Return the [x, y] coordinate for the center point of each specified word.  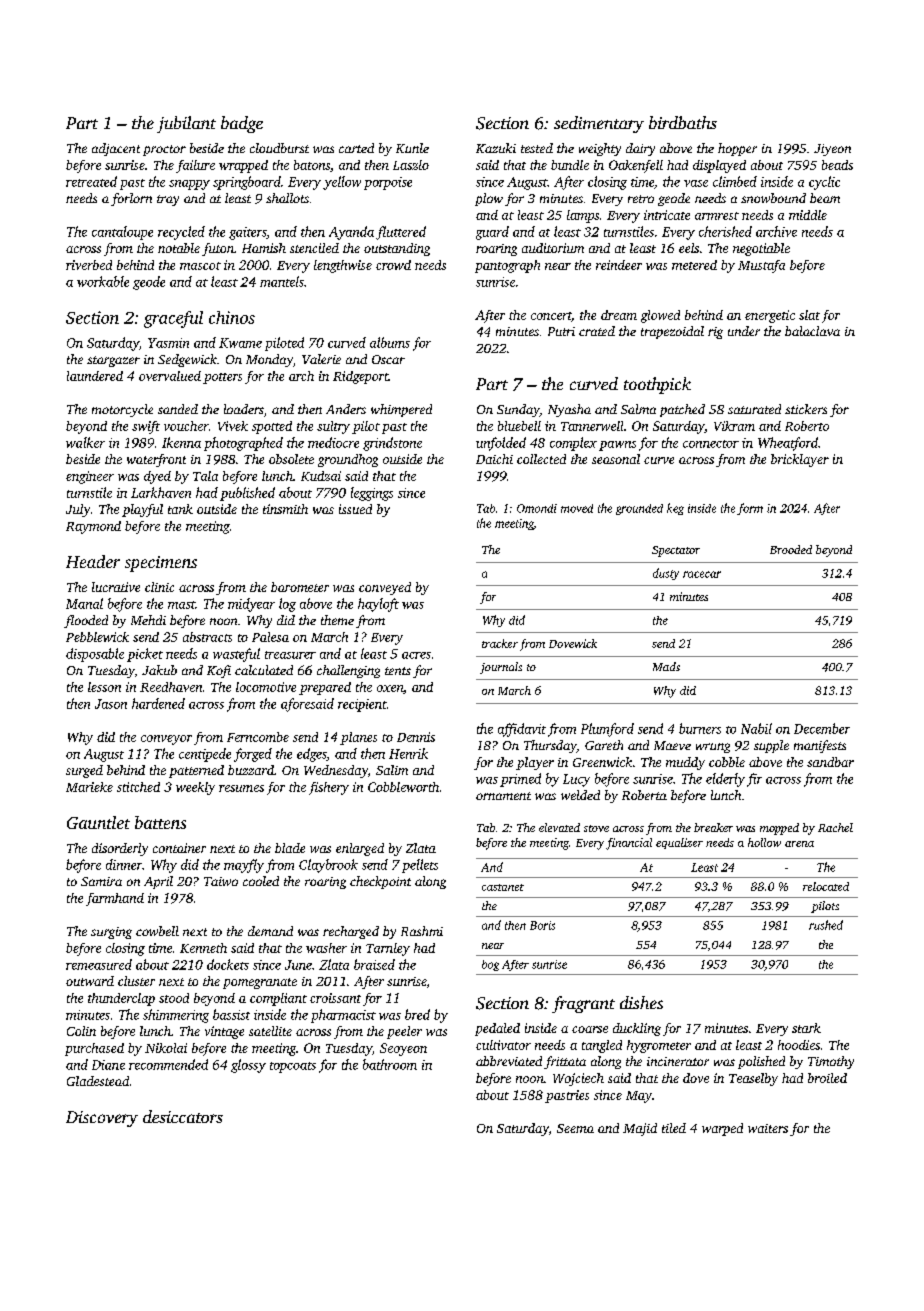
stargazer [113, 361]
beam [825, 198]
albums [390, 342]
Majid [640, 1129]
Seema [575, 1128]
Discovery [102, 1119]
